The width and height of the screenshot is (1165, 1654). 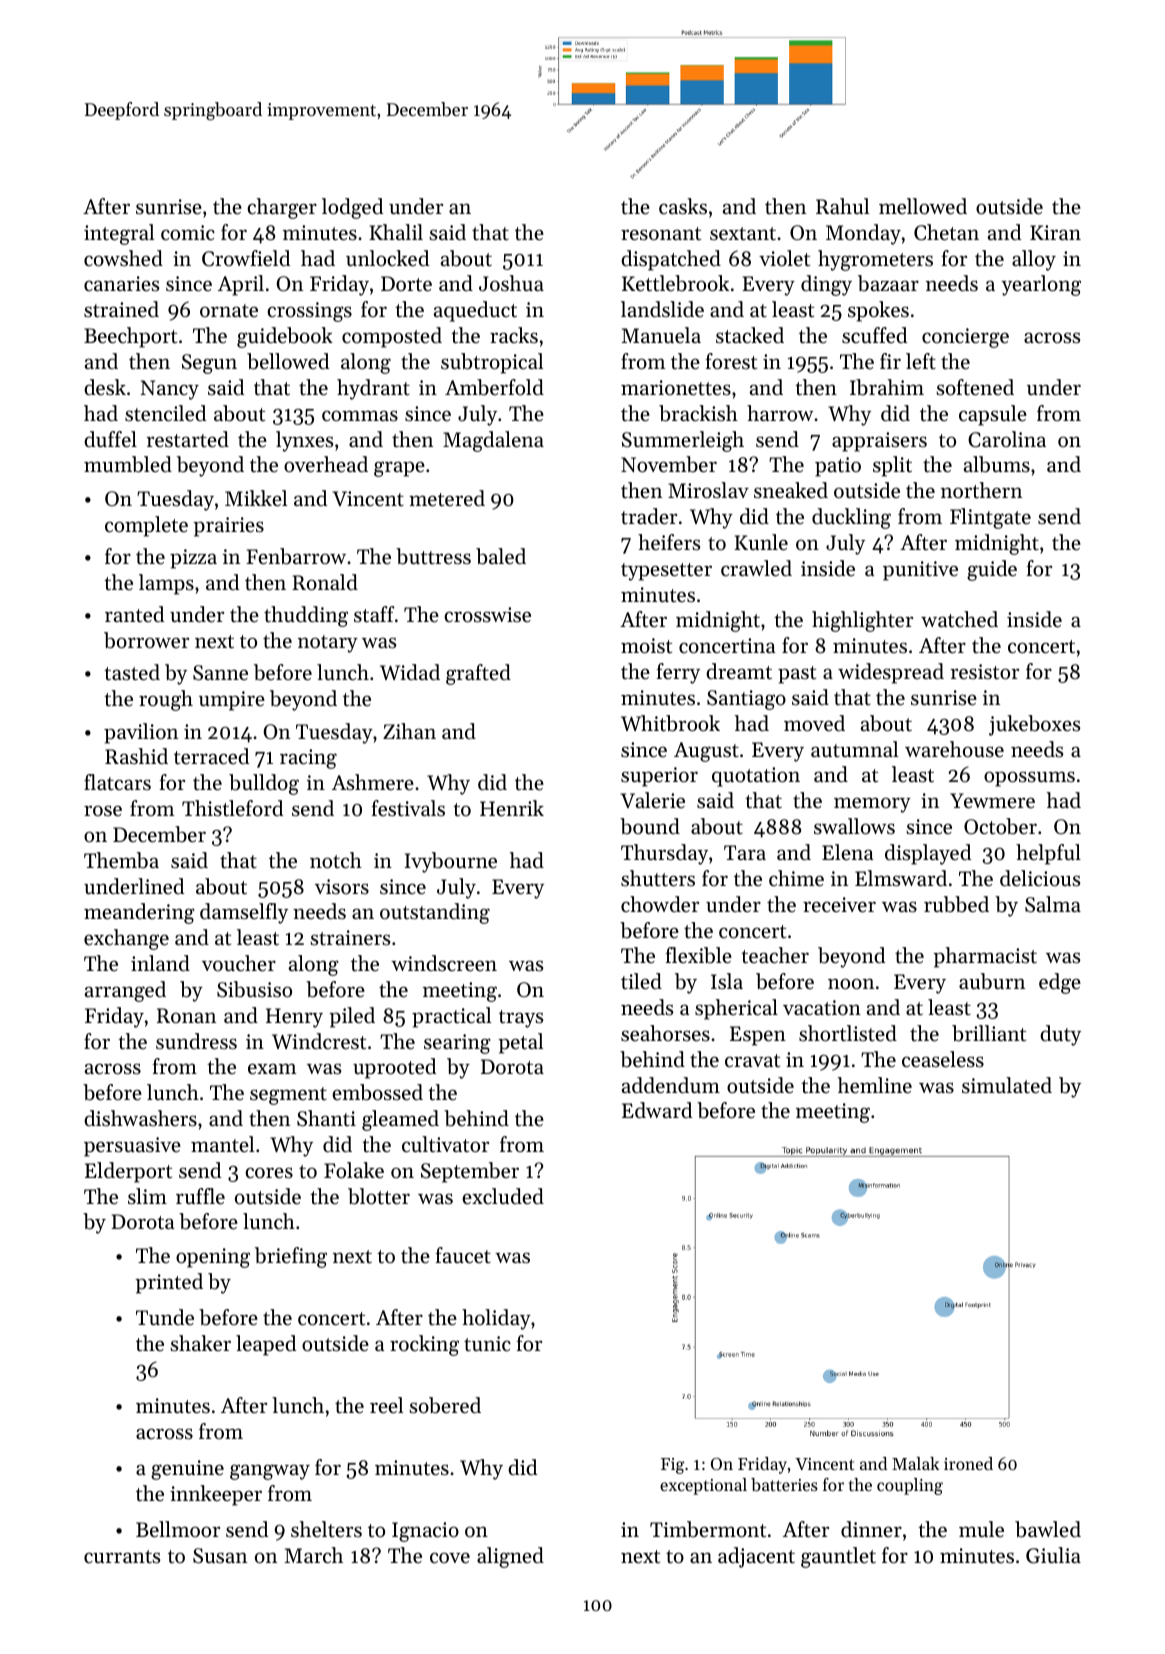 I want to click on lodged, so click(x=352, y=208).
